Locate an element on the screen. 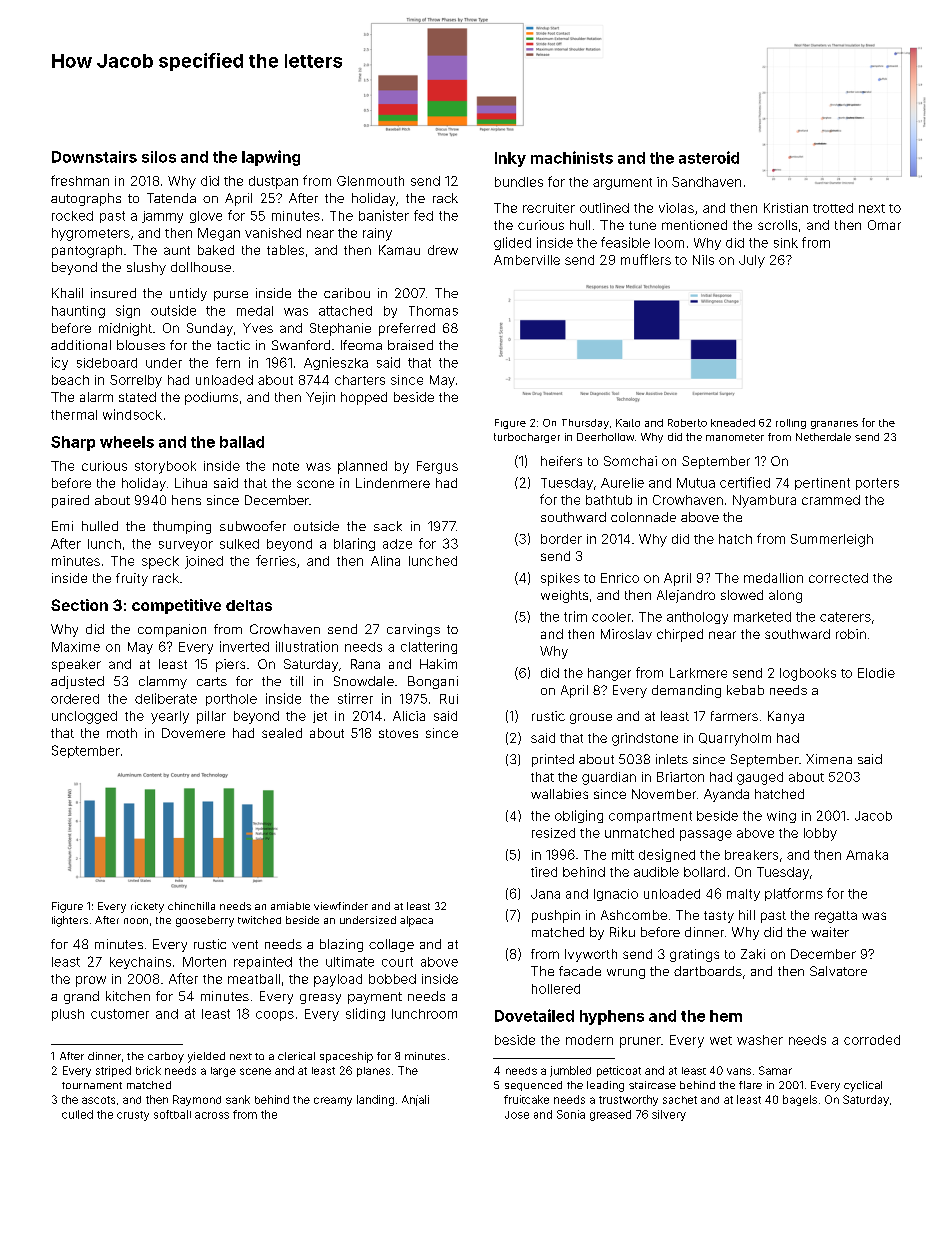 The width and height of the screenshot is (952, 1233). Kaito is located at coordinates (628, 423).
